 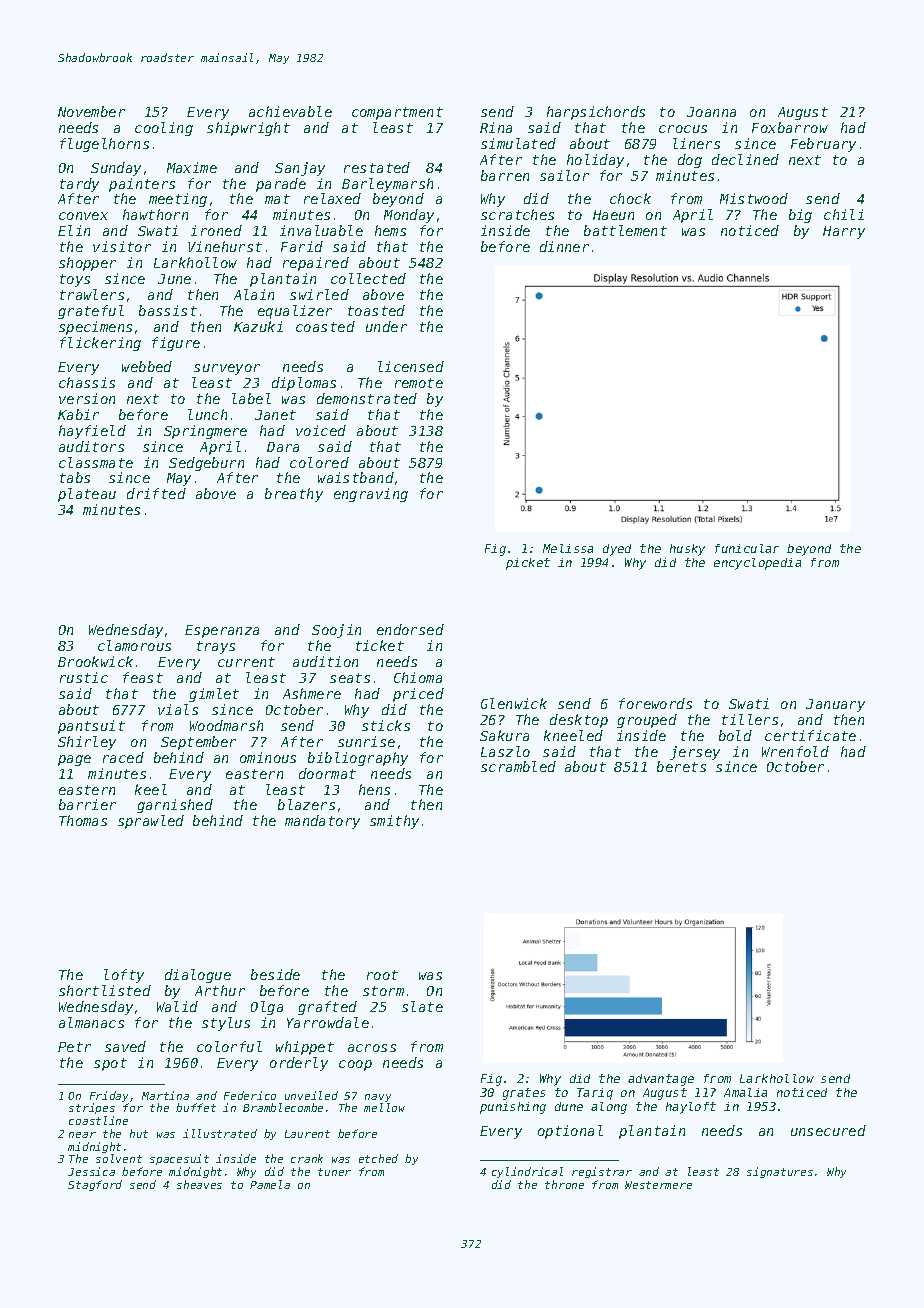 What do you see at coordinates (518, 766) in the screenshot?
I see `scrambled` at bounding box center [518, 766].
